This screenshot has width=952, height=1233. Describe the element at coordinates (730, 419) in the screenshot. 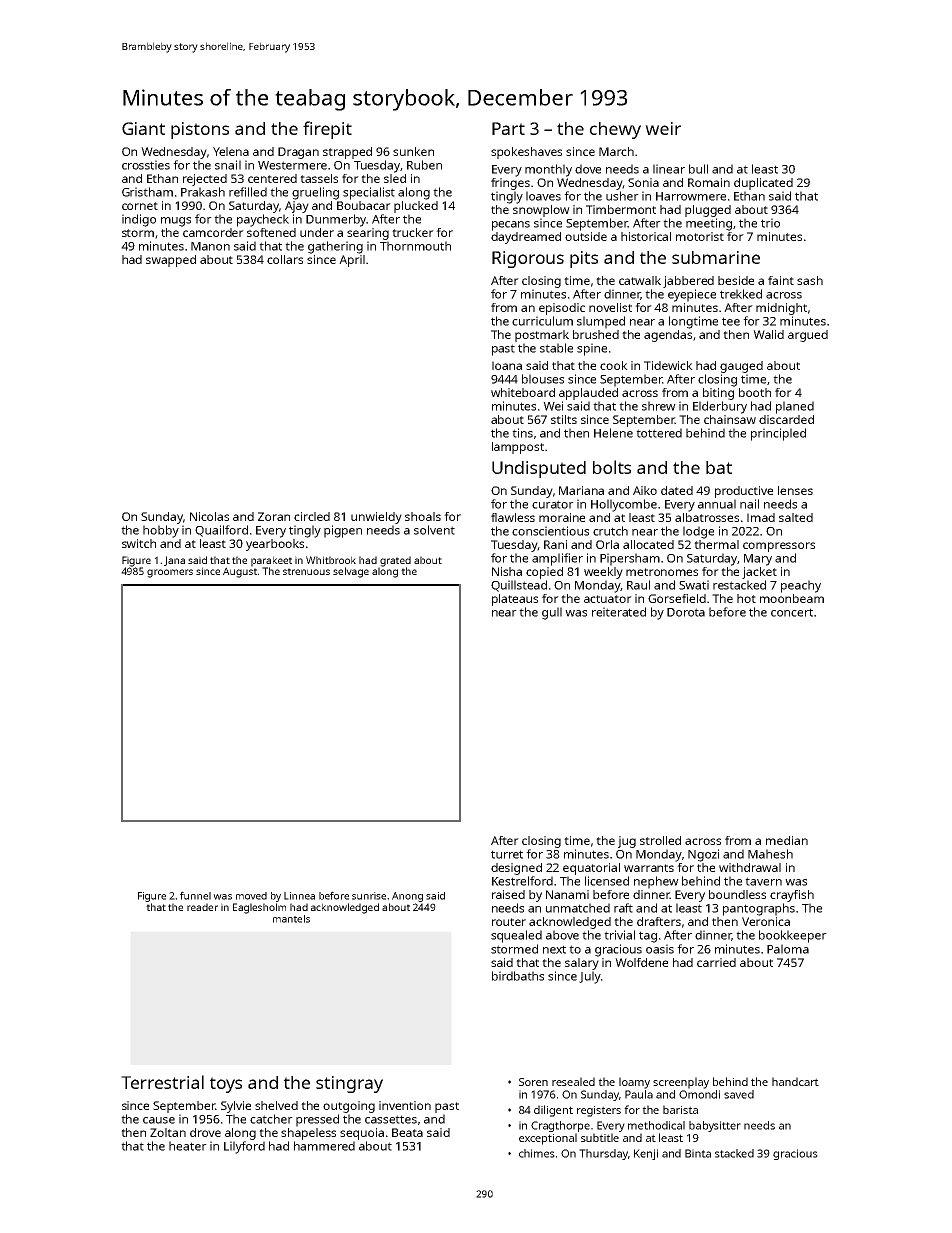

I see `chainsaw` at that location.
